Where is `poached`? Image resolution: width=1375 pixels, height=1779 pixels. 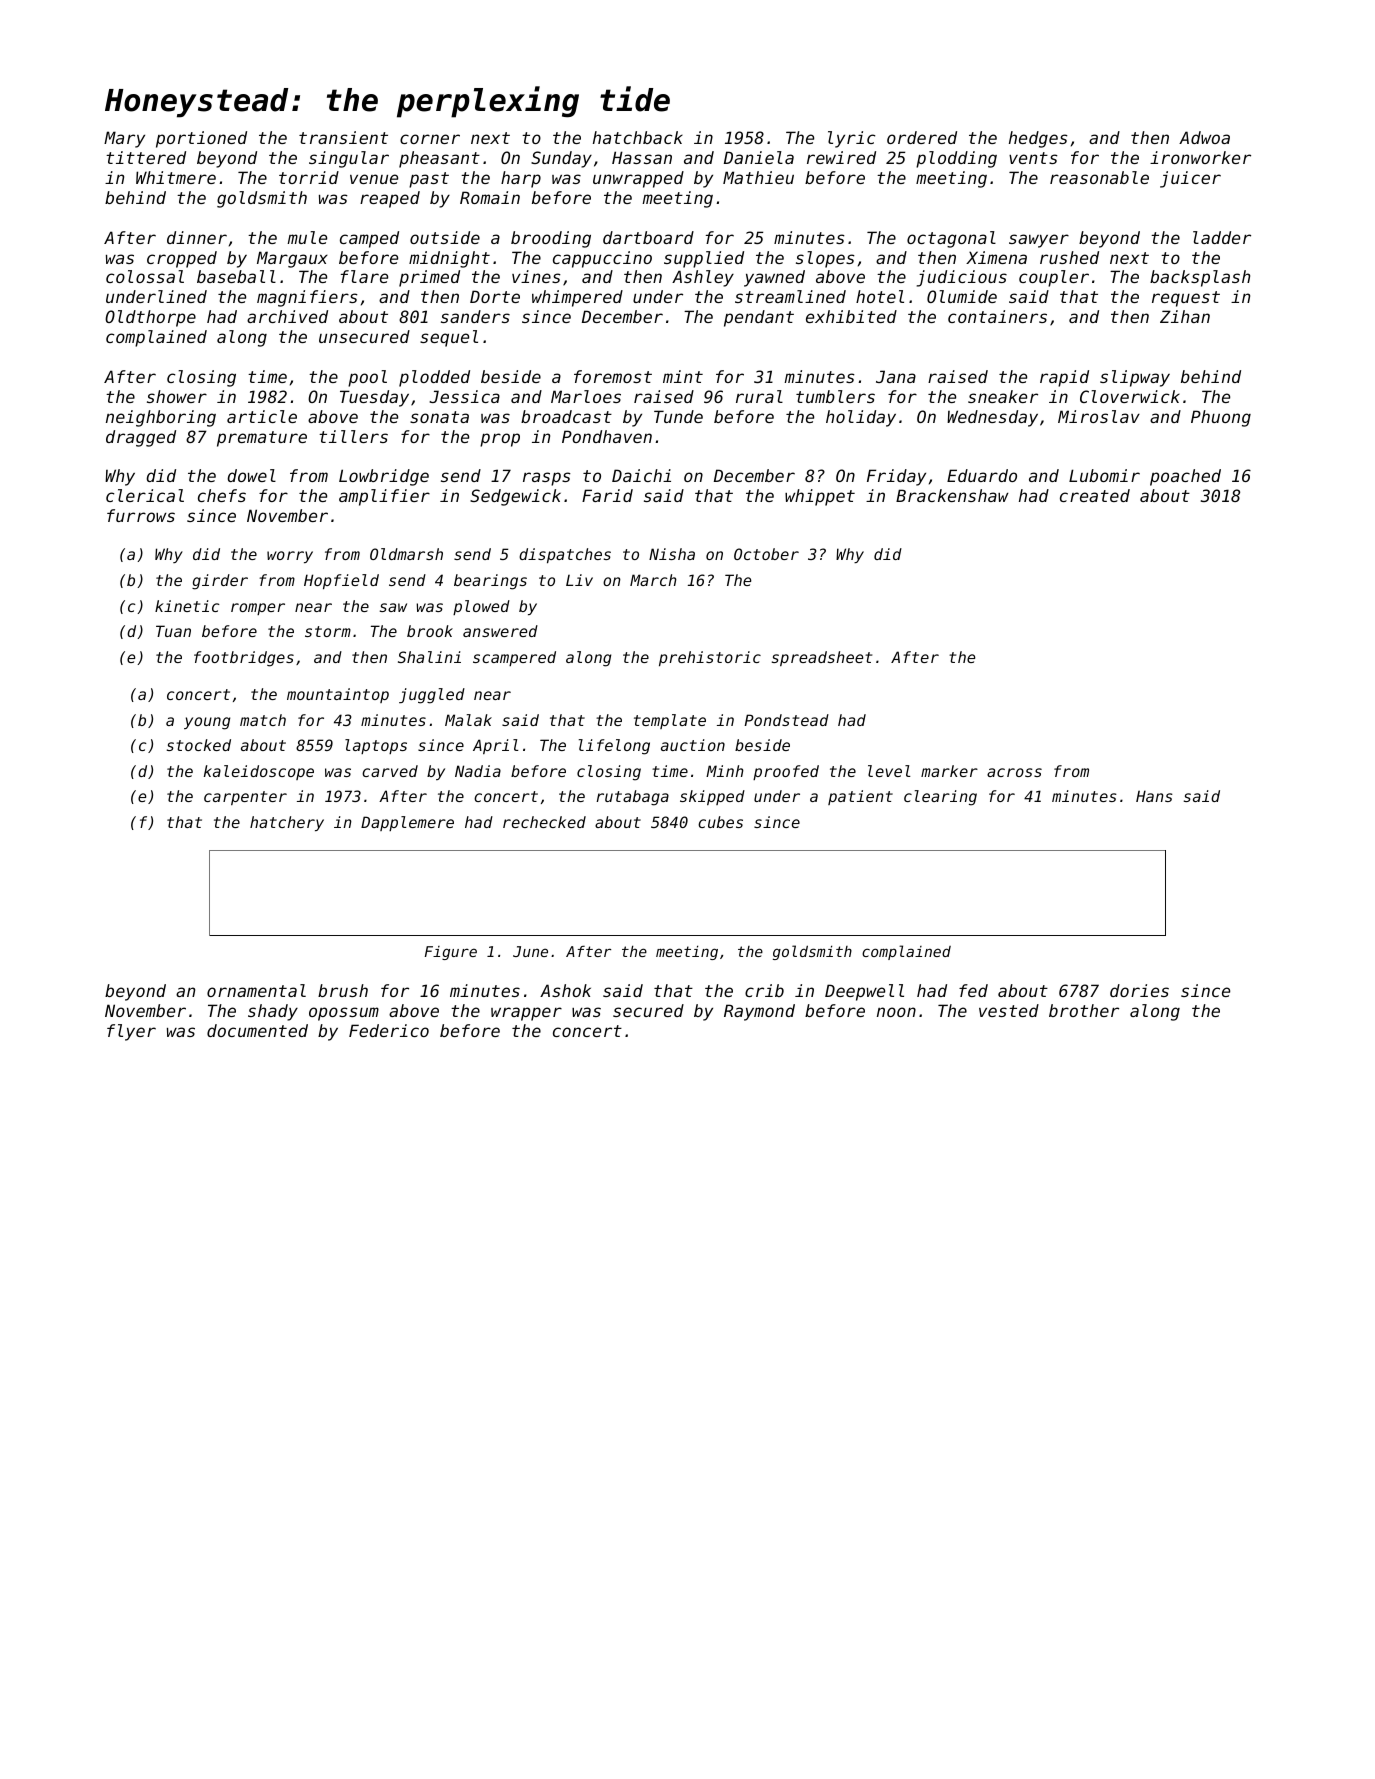
poached is located at coordinates (1185, 477).
